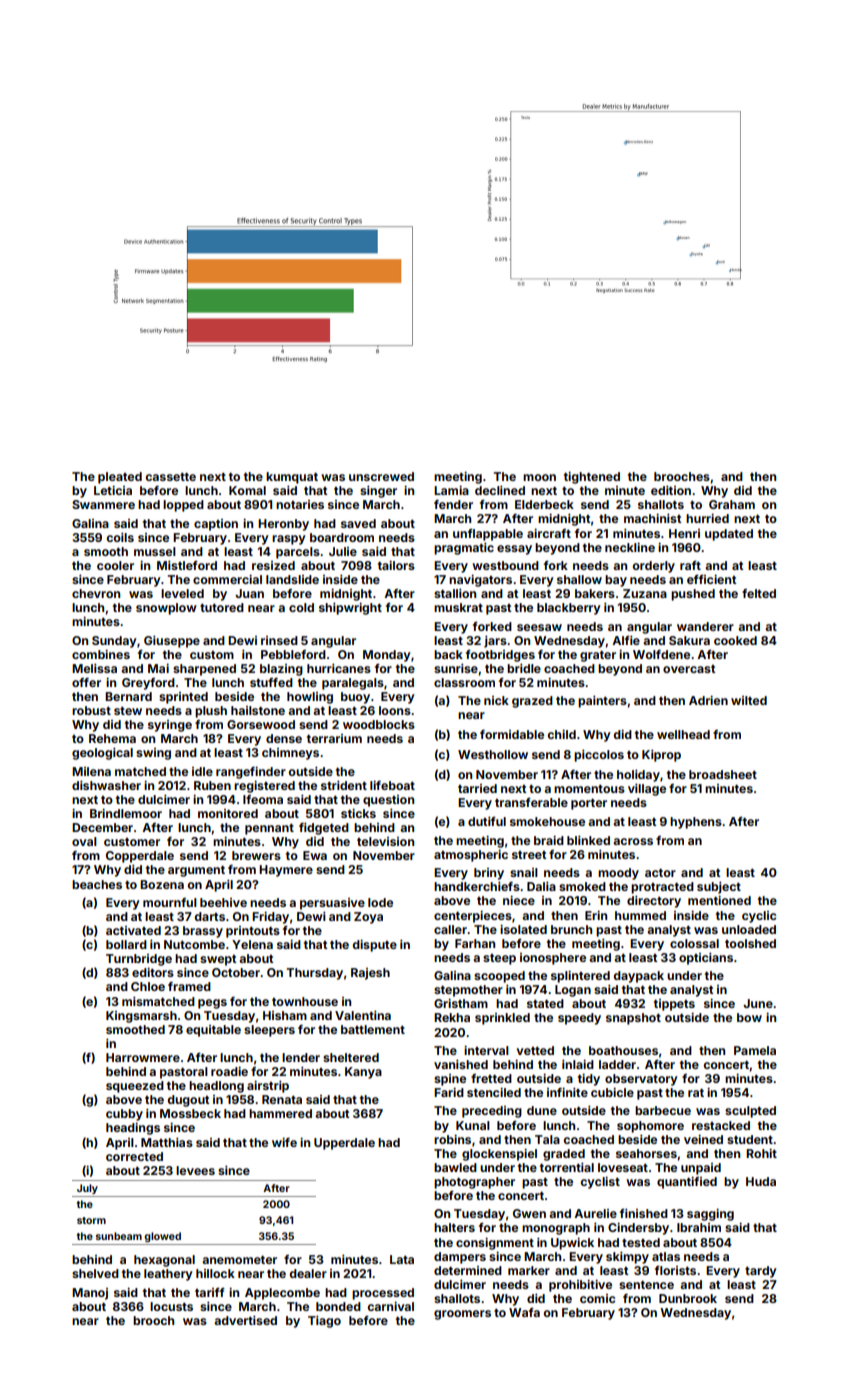  Describe the element at coordinates (141, 1017) in the screenshot. I see `Kingsmarsh` at that location.
